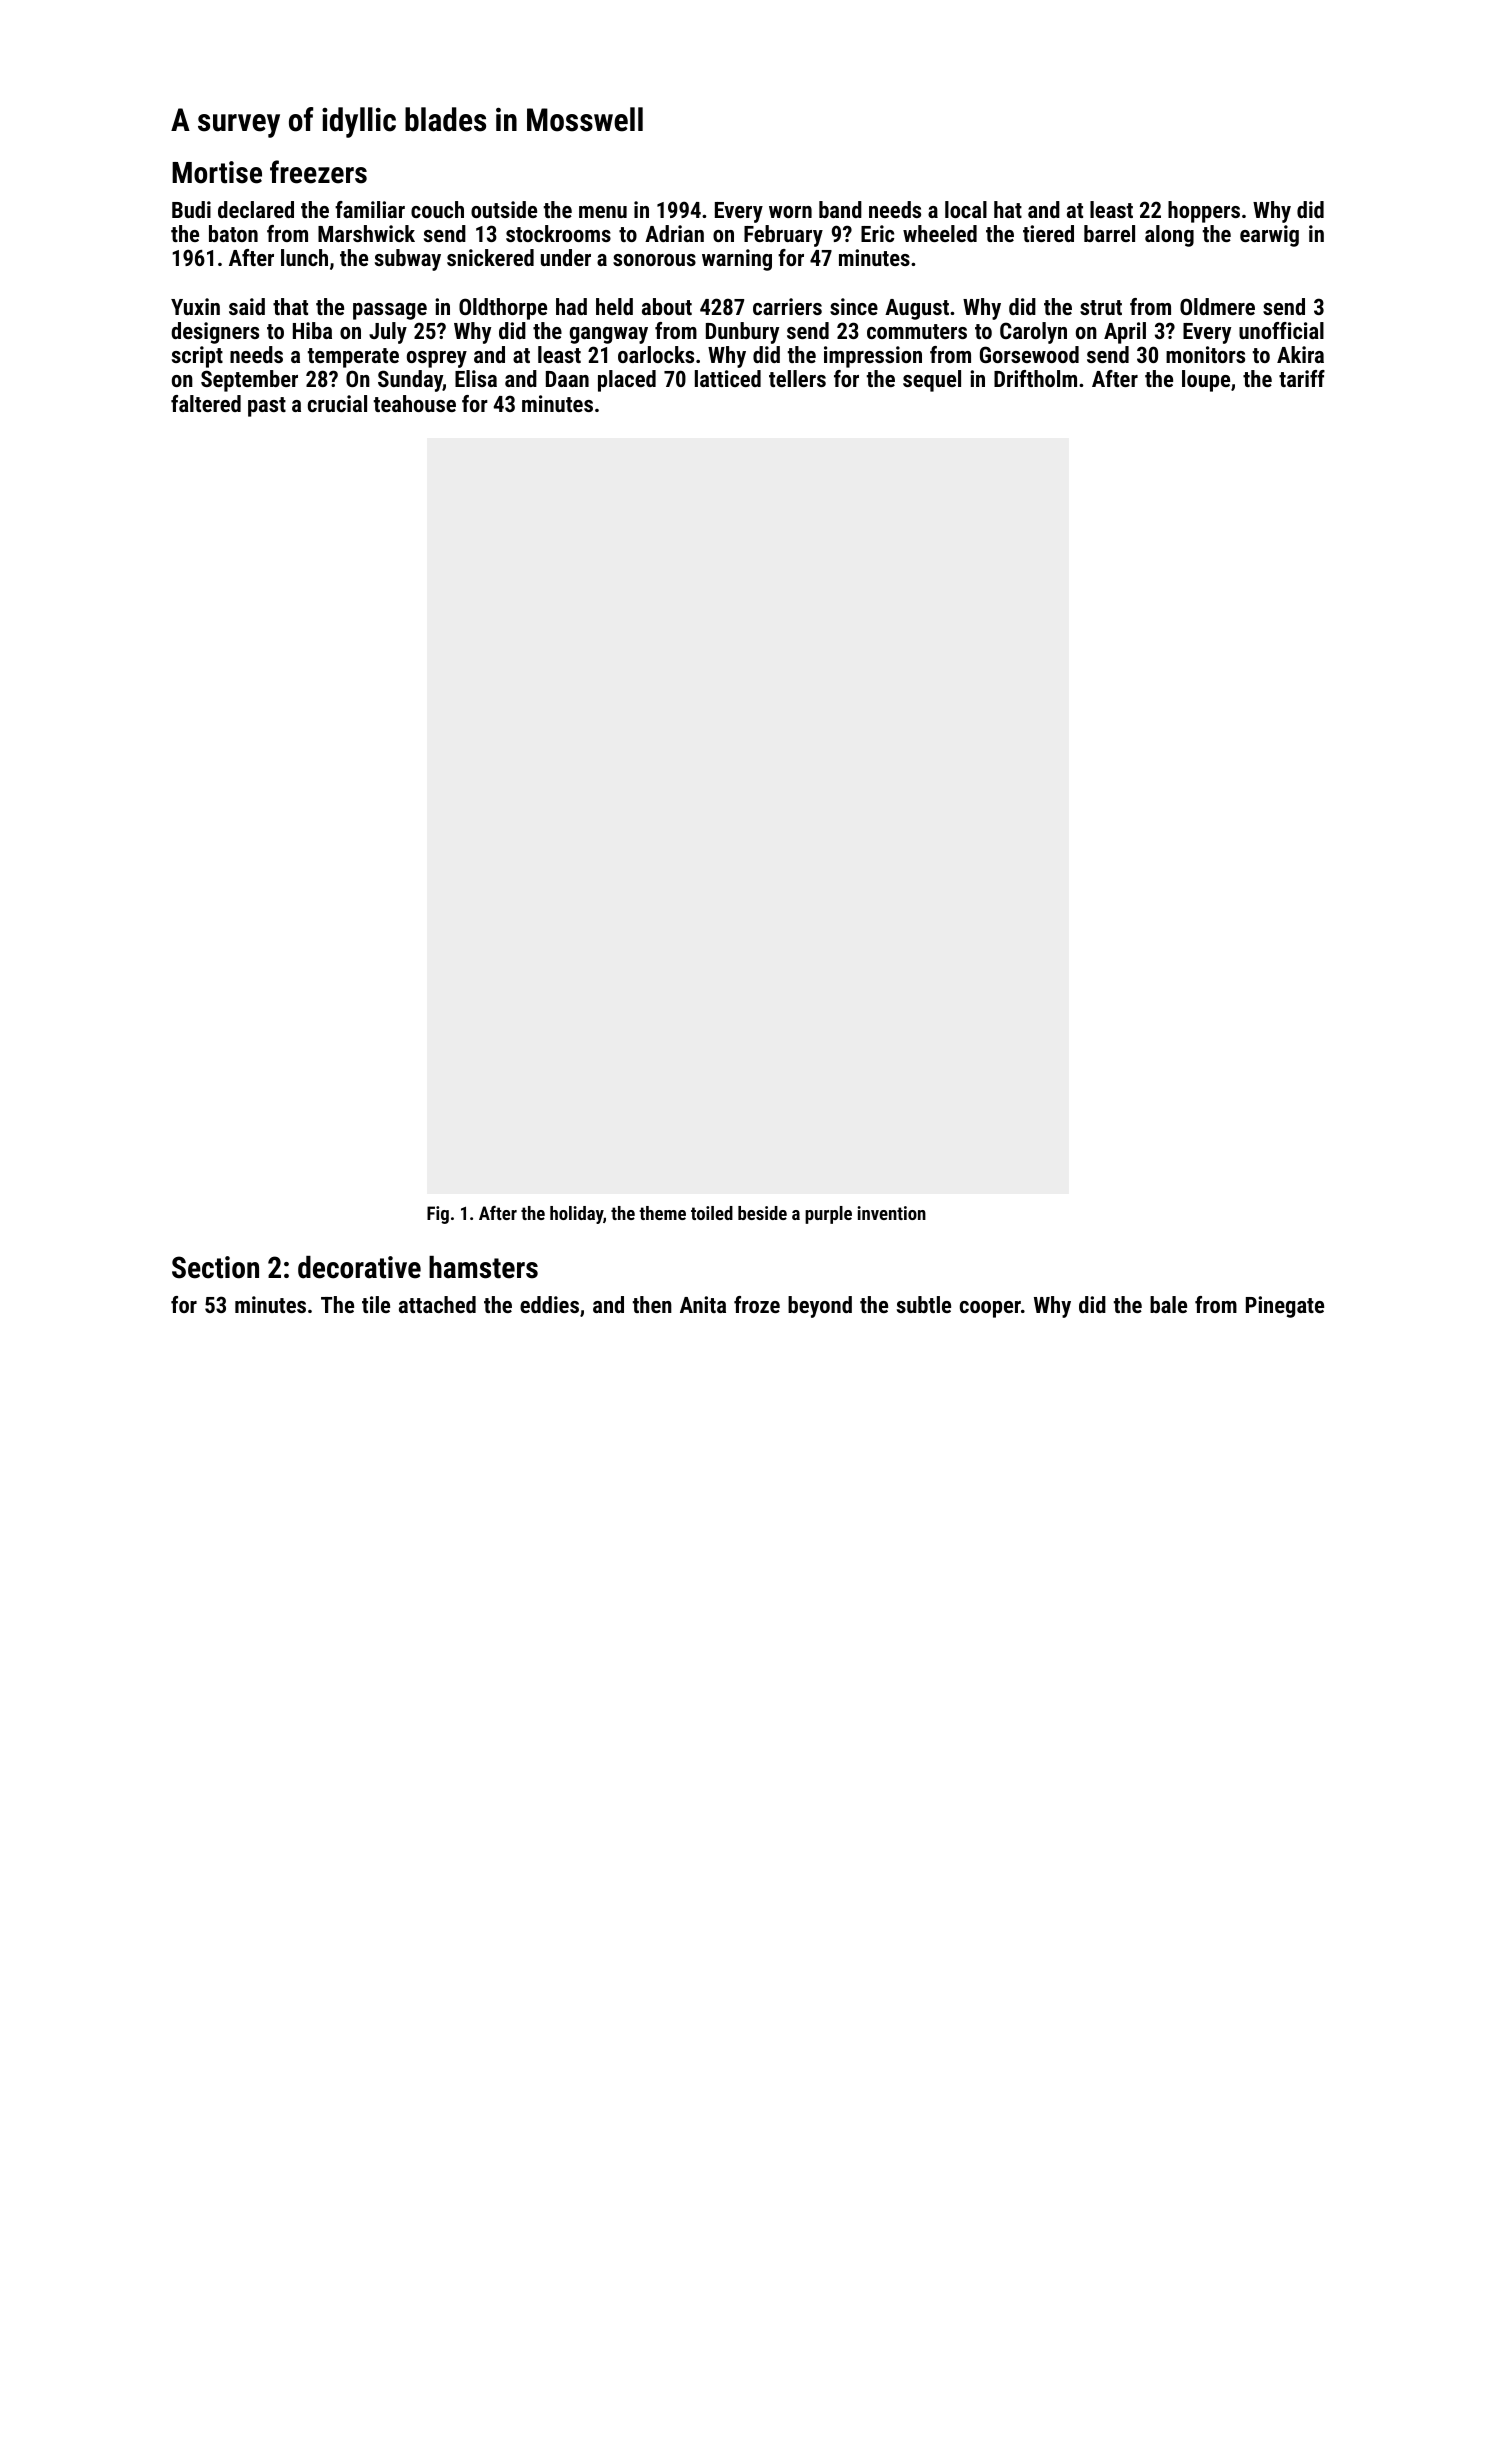  I want to click on invention, so click(891, 1213).
